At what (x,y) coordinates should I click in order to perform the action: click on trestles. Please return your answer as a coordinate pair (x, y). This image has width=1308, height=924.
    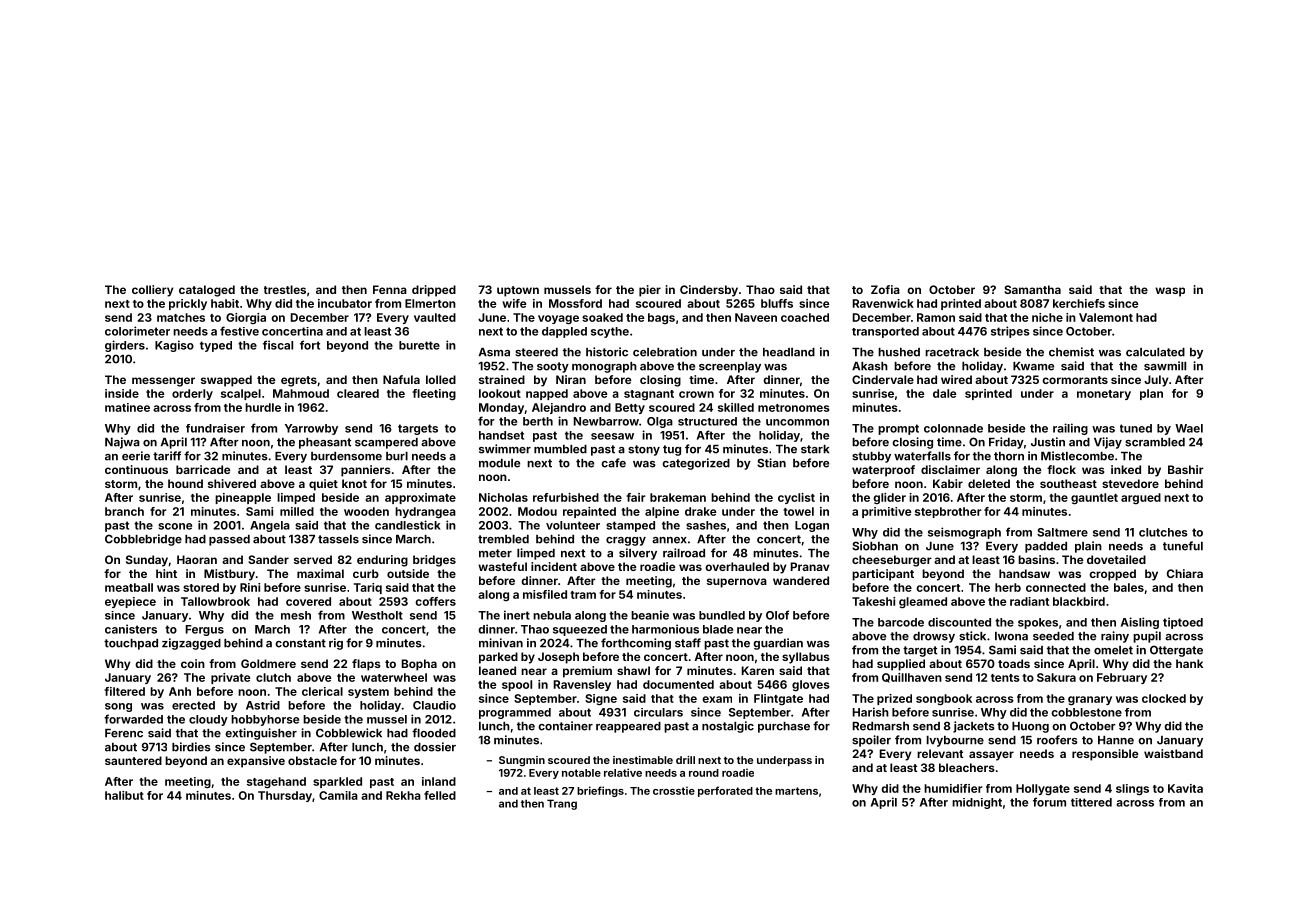
    Looking at the image, I should click on (285, 289).
